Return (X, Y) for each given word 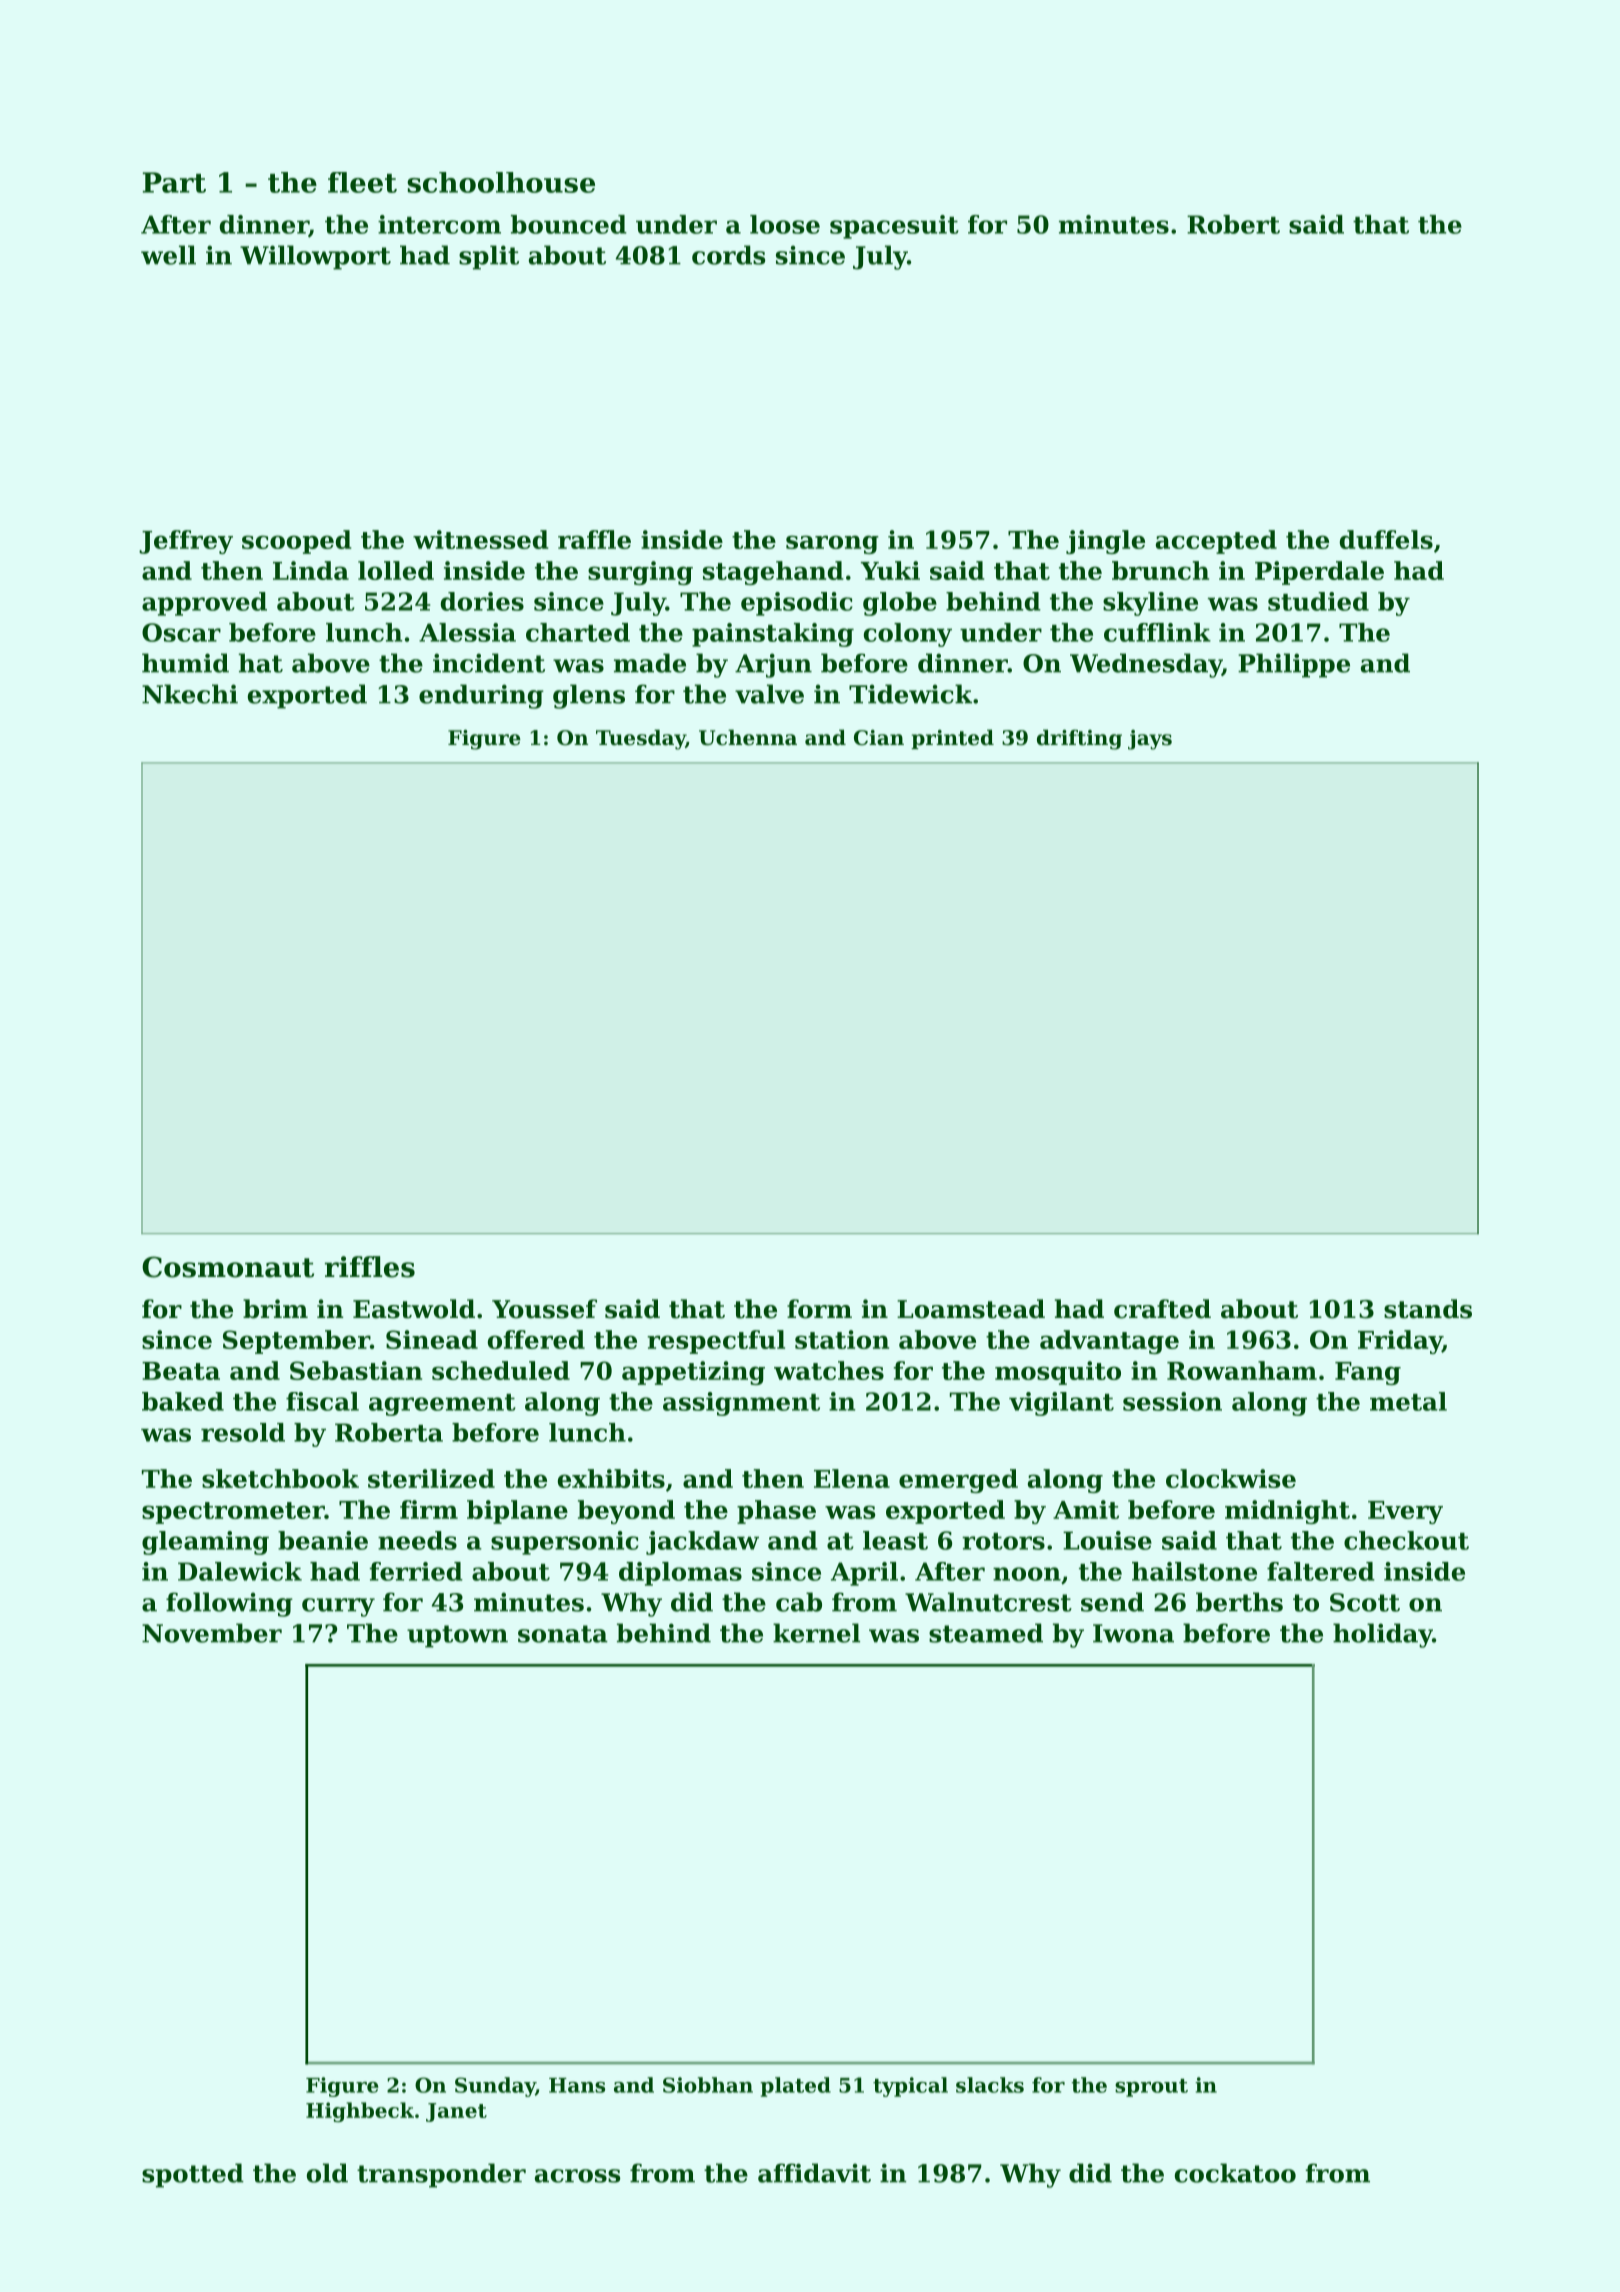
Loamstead (971, 1309)
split (489, 257)
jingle (1105, 542)
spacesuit (894, 227)
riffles (370, 1267)
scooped (296, 542)
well (168, 255)
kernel (816, 1633)
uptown (457, 1636)
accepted (1216, 542)
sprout (1151, 2088)
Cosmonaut (228, 1267)
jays (1150, 740)
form (819, 1309)
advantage (1109, 1342)
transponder (441, 2175)
